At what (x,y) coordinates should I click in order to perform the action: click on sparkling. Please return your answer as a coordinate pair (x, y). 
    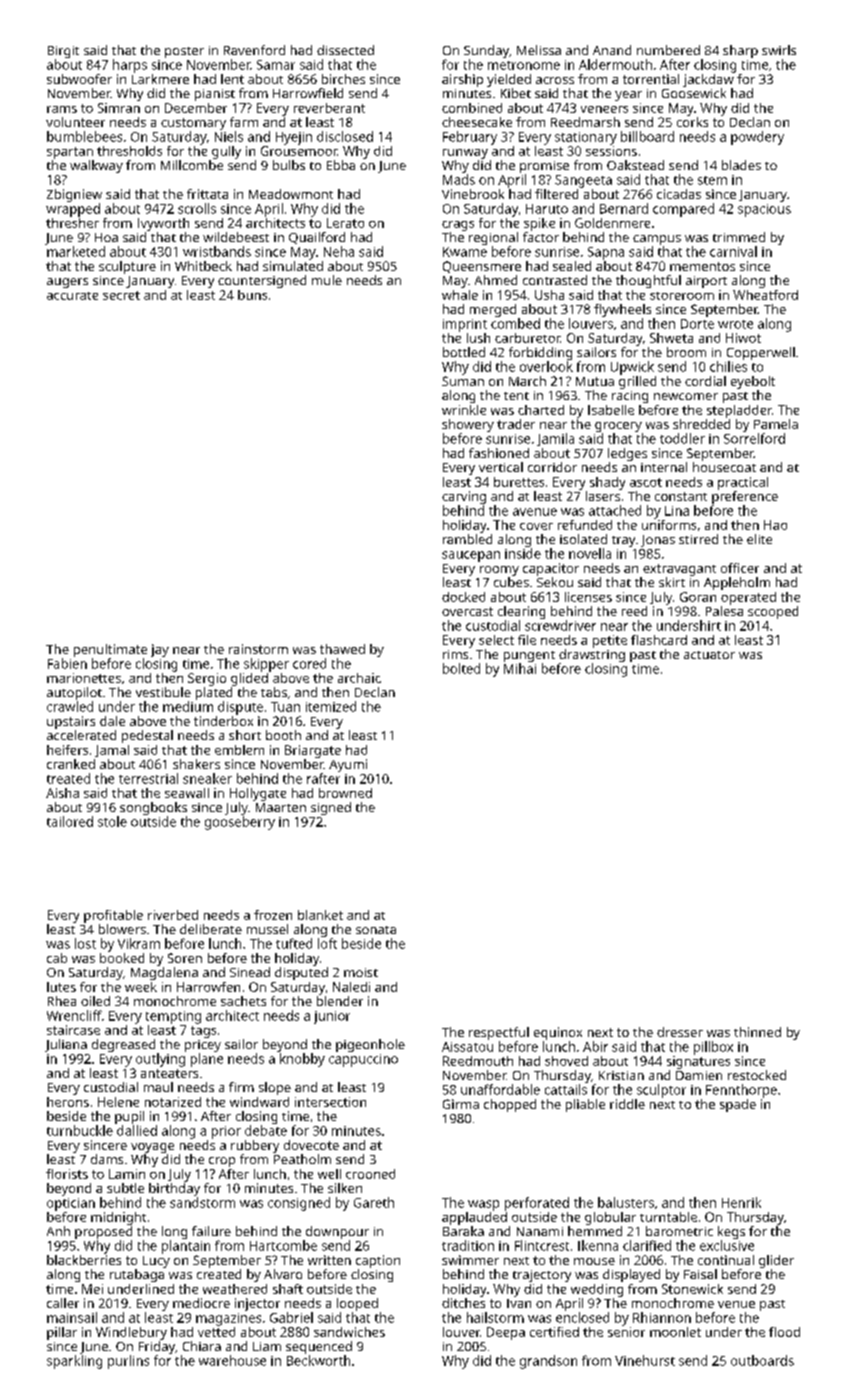
    Looking at the image, I should click on (74, 1362).
